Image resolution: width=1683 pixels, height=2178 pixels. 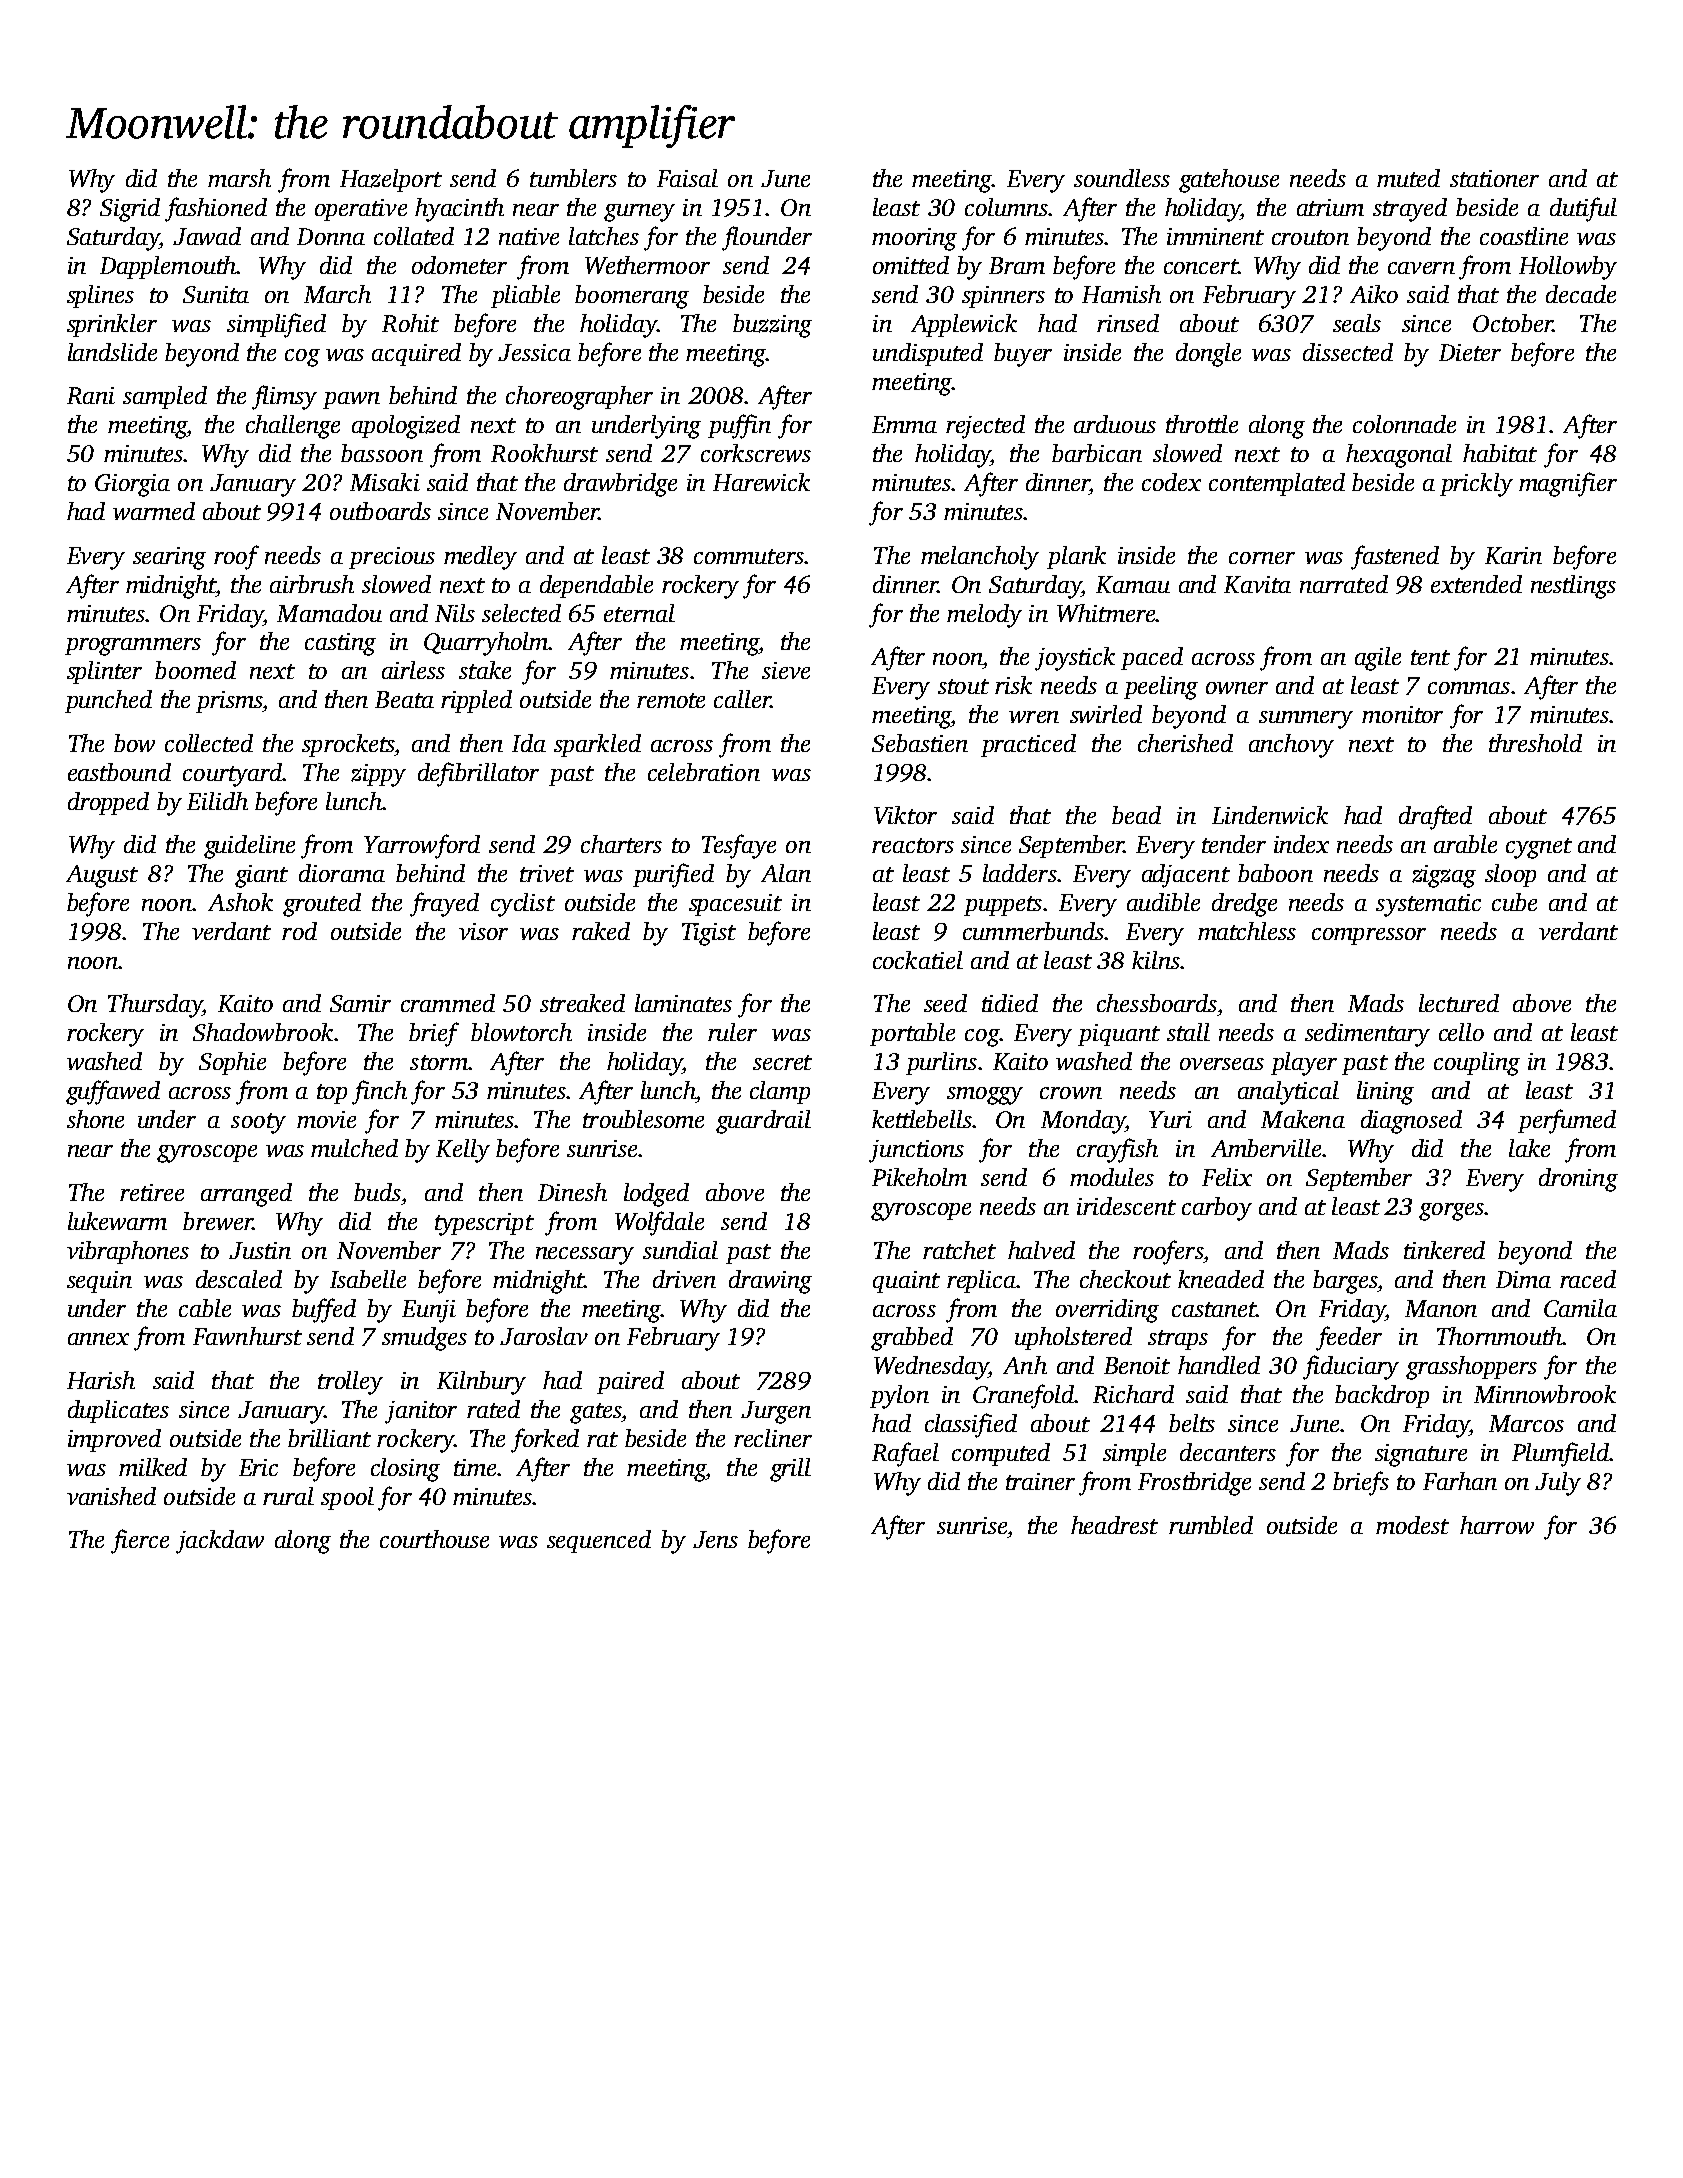 What do you see at coordinates (582, 1003) in the screenshot?
I see `streaked` at bounding box center [582, 1003].
